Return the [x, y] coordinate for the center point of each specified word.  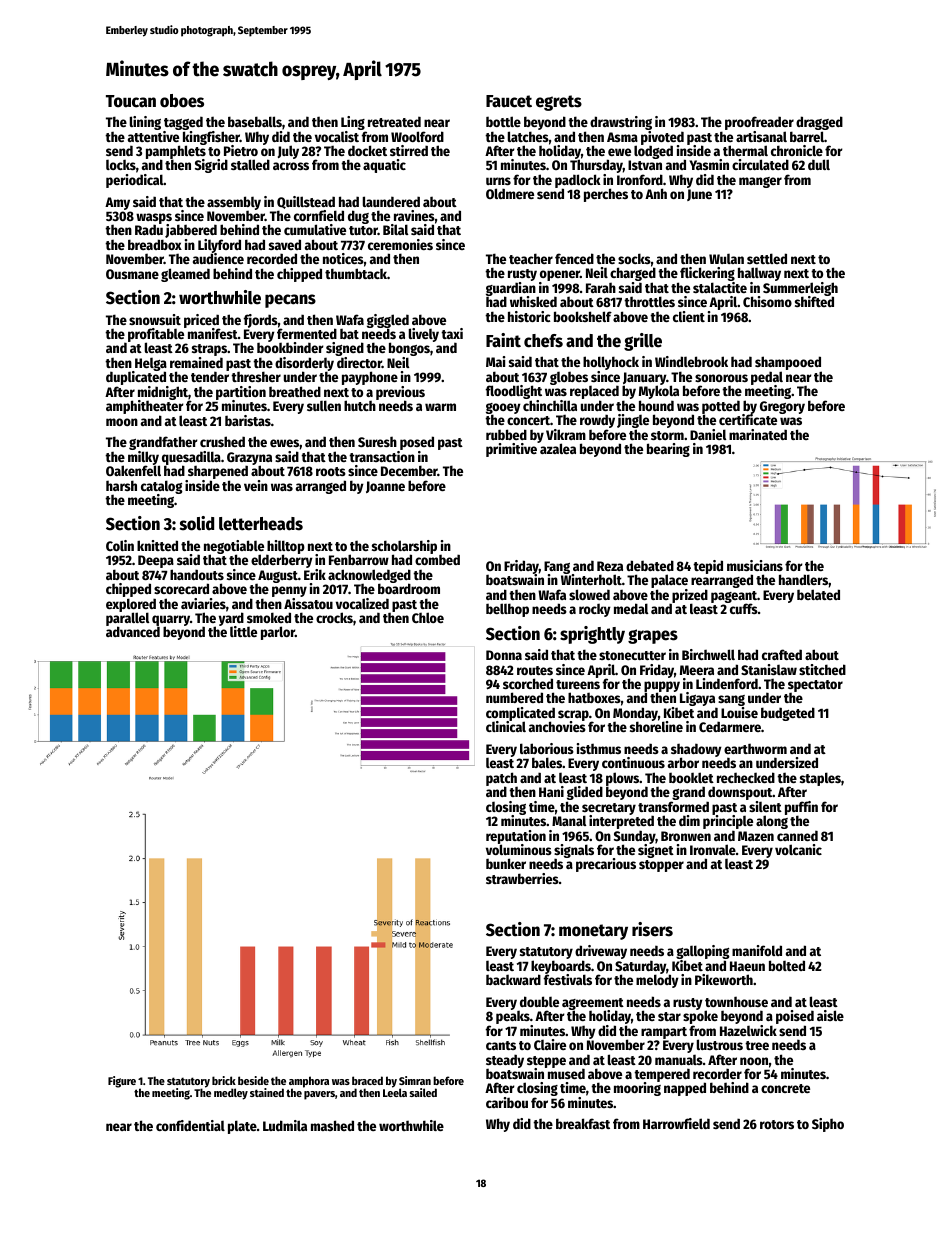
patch [501, 779]
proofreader [759, 123]
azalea [558, 449]
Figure [122, 1082]
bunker [506, 863]
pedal [767, 378]
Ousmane [132, 274]
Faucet [509, 101]
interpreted [621, 822]
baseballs [255, 121]
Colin [120, 545]
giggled [388, 321]
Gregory [782, 407]
